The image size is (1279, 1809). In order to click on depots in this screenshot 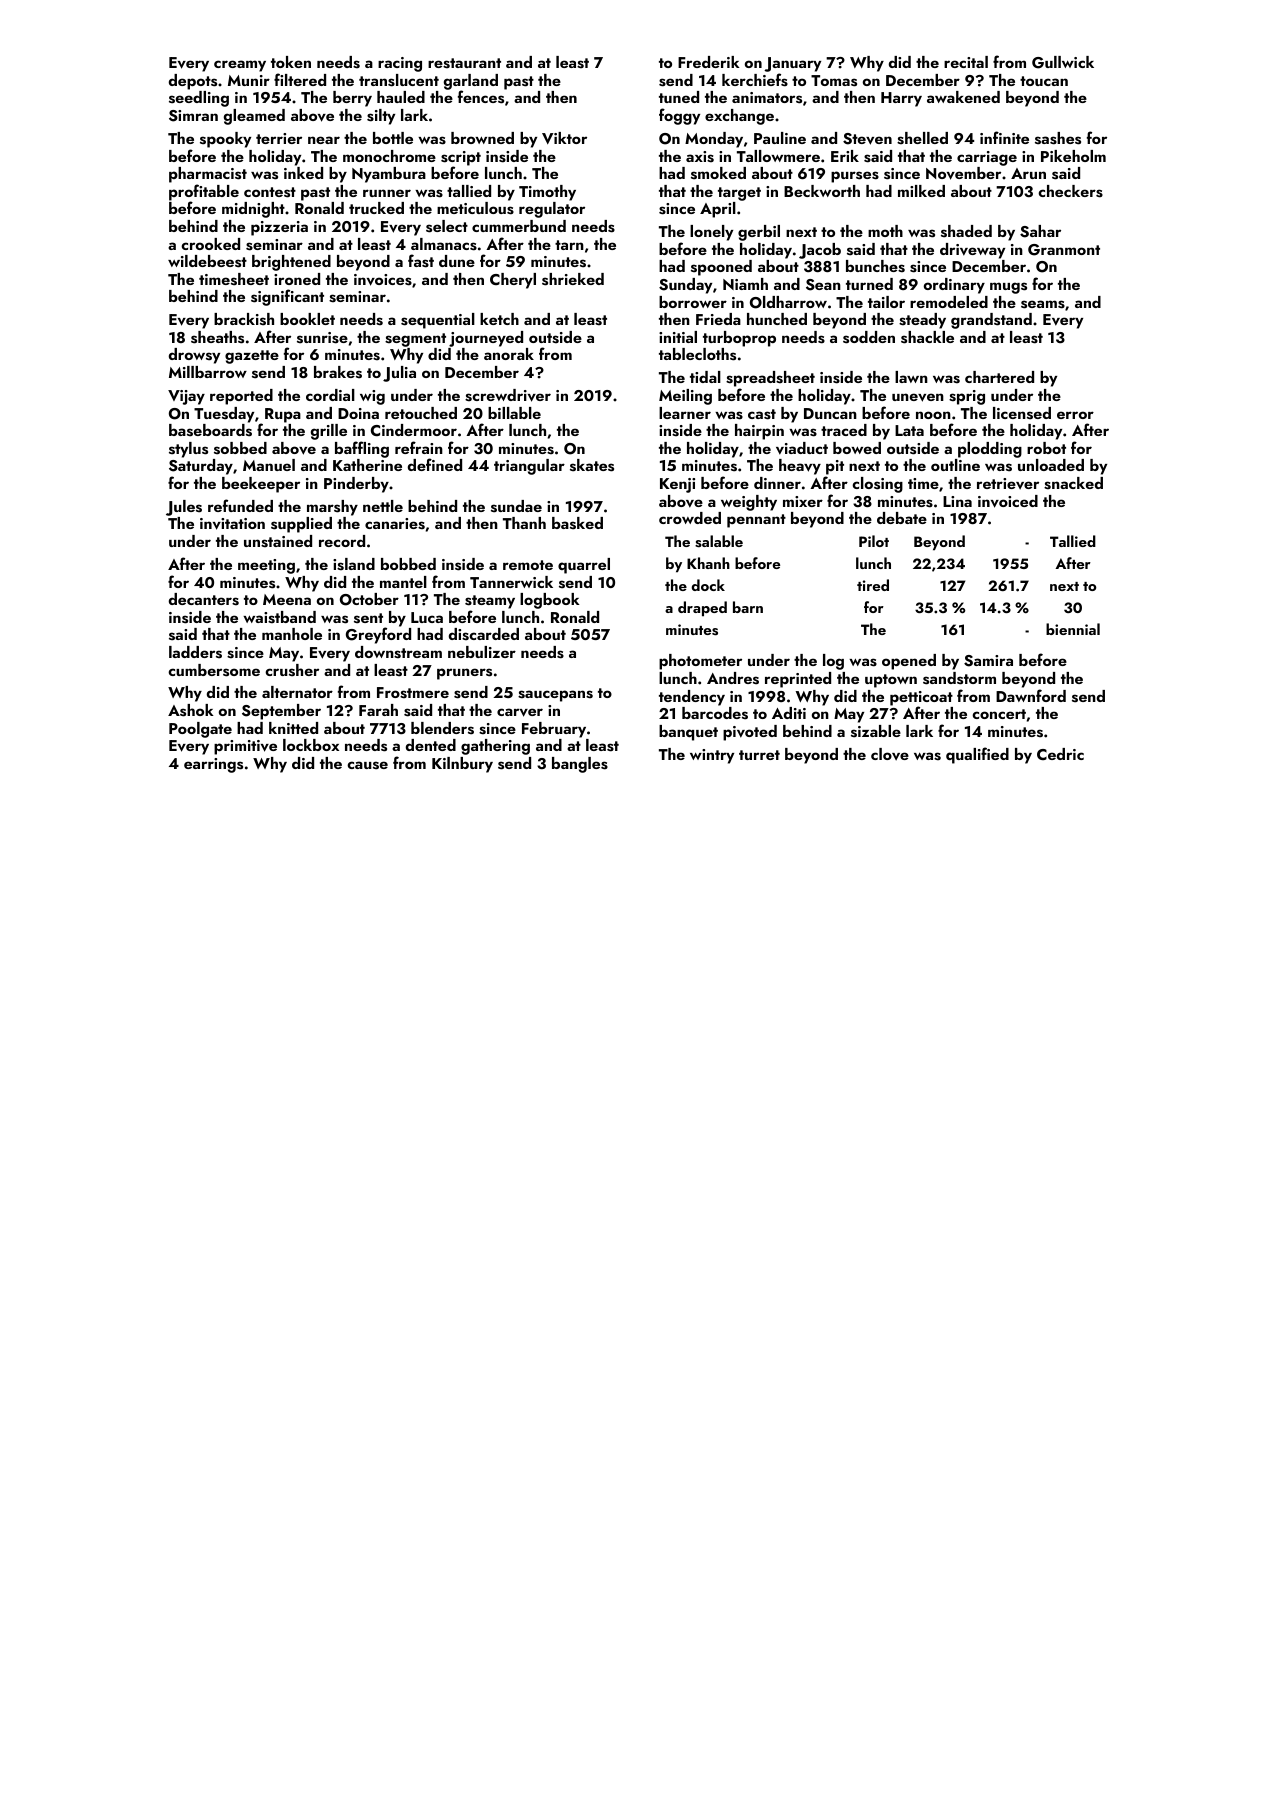, I will do `click(193, 82)`.
